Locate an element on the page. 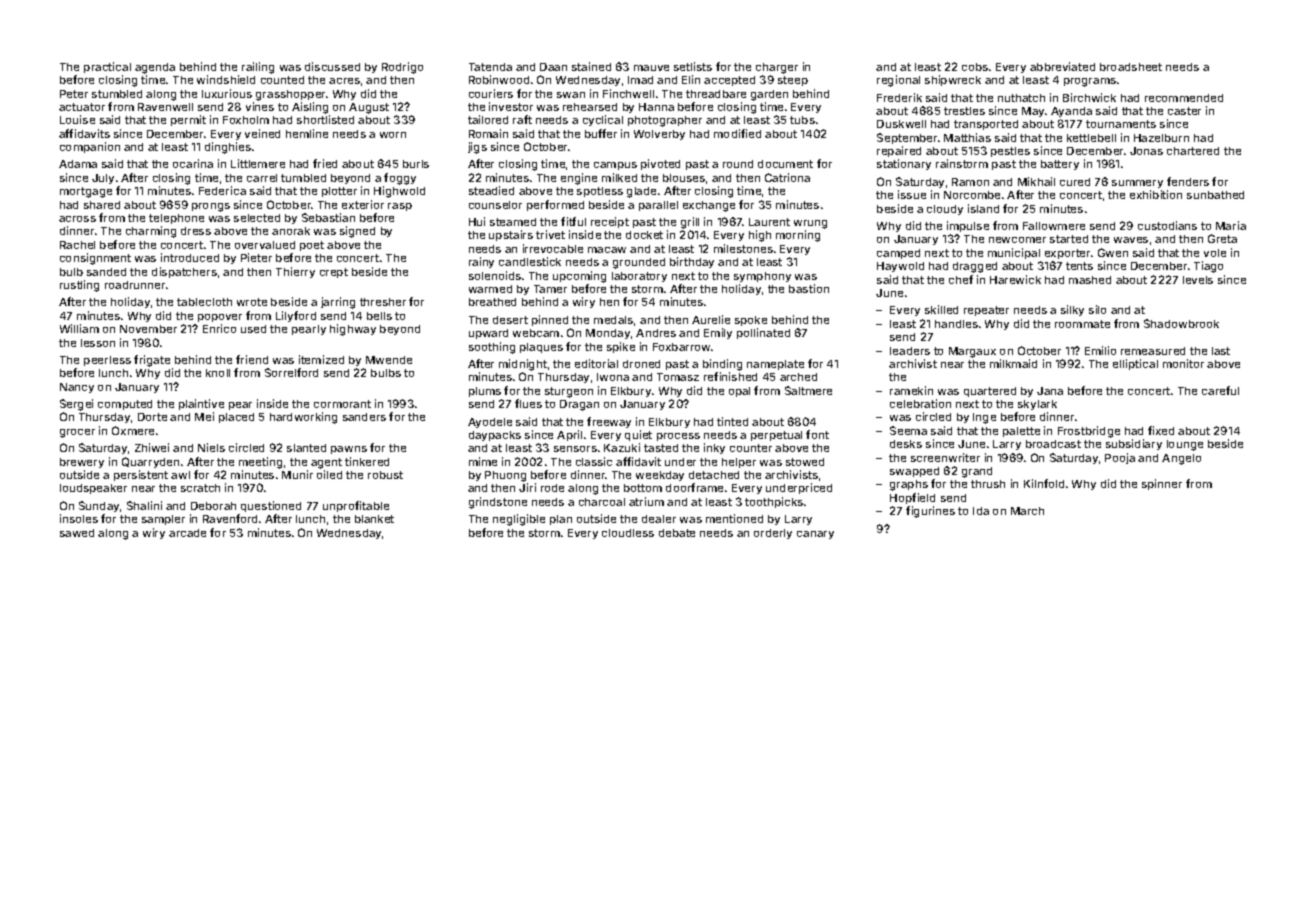 The height and width of the image is (924, 1308). grill is located at coordinates (690, 223).
